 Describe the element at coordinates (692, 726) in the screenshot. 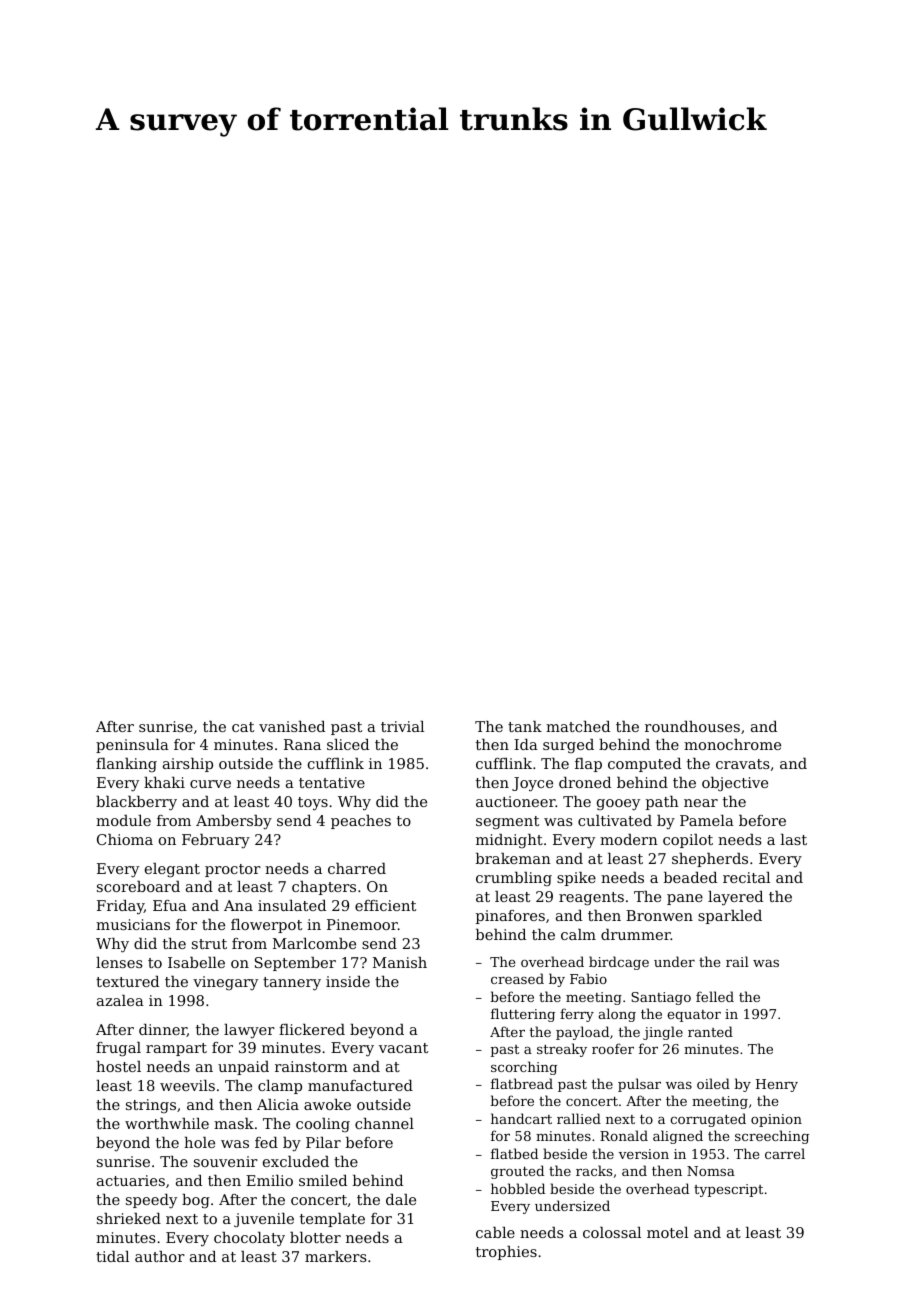

I see `roundhouses` at that location.
